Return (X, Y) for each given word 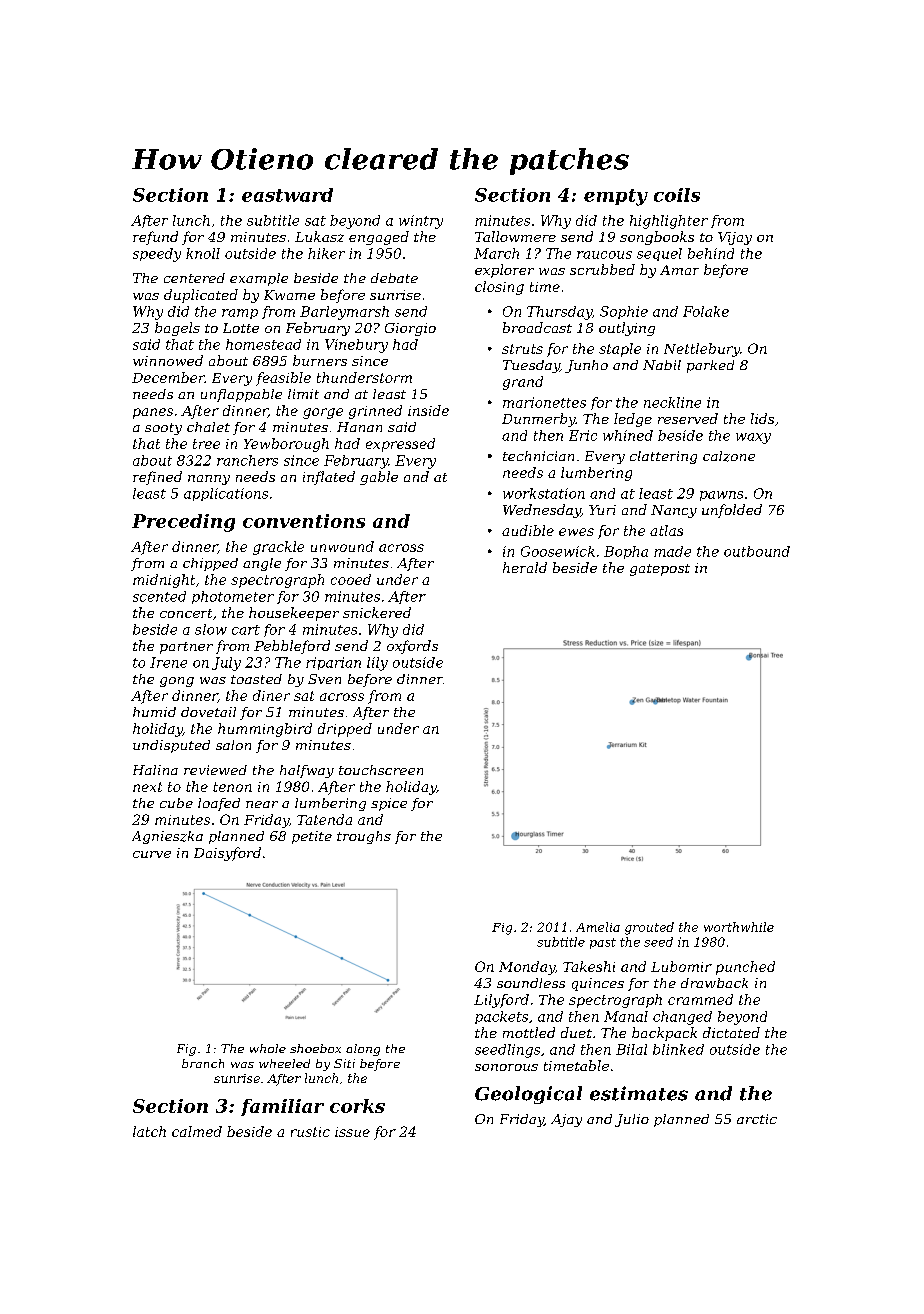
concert (186, 613)
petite (312, 837)
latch (149, 1131)
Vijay (735, 238)
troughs (364, 837)
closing (499, 288)
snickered (377, 612)
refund (155, 238)
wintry (421, 222)
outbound (757, 551)
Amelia (598, 927)
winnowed (168, 360)
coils (677, 195)
